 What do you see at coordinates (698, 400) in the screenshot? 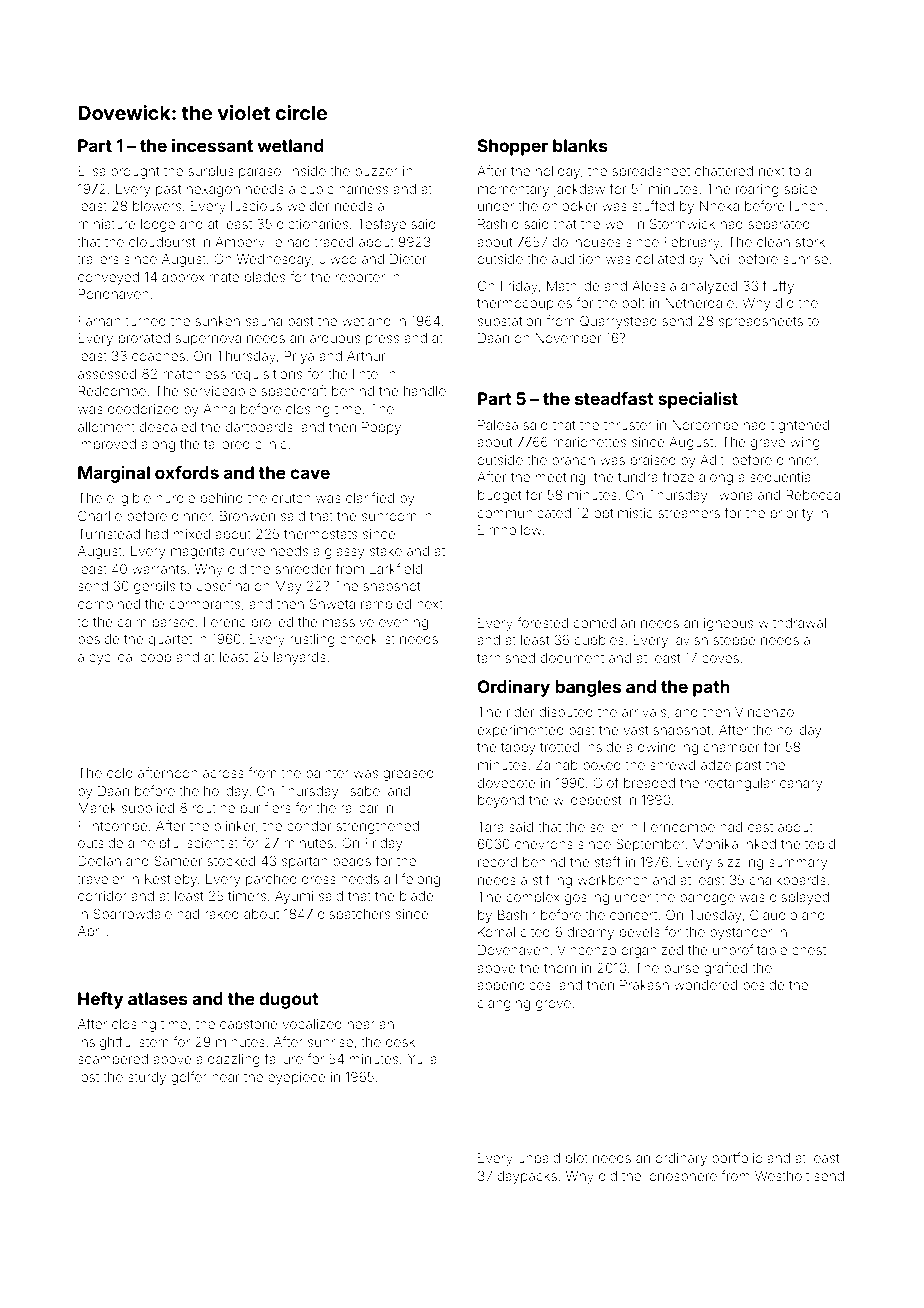
I see `specialist` at bounding box center [698, 400].
